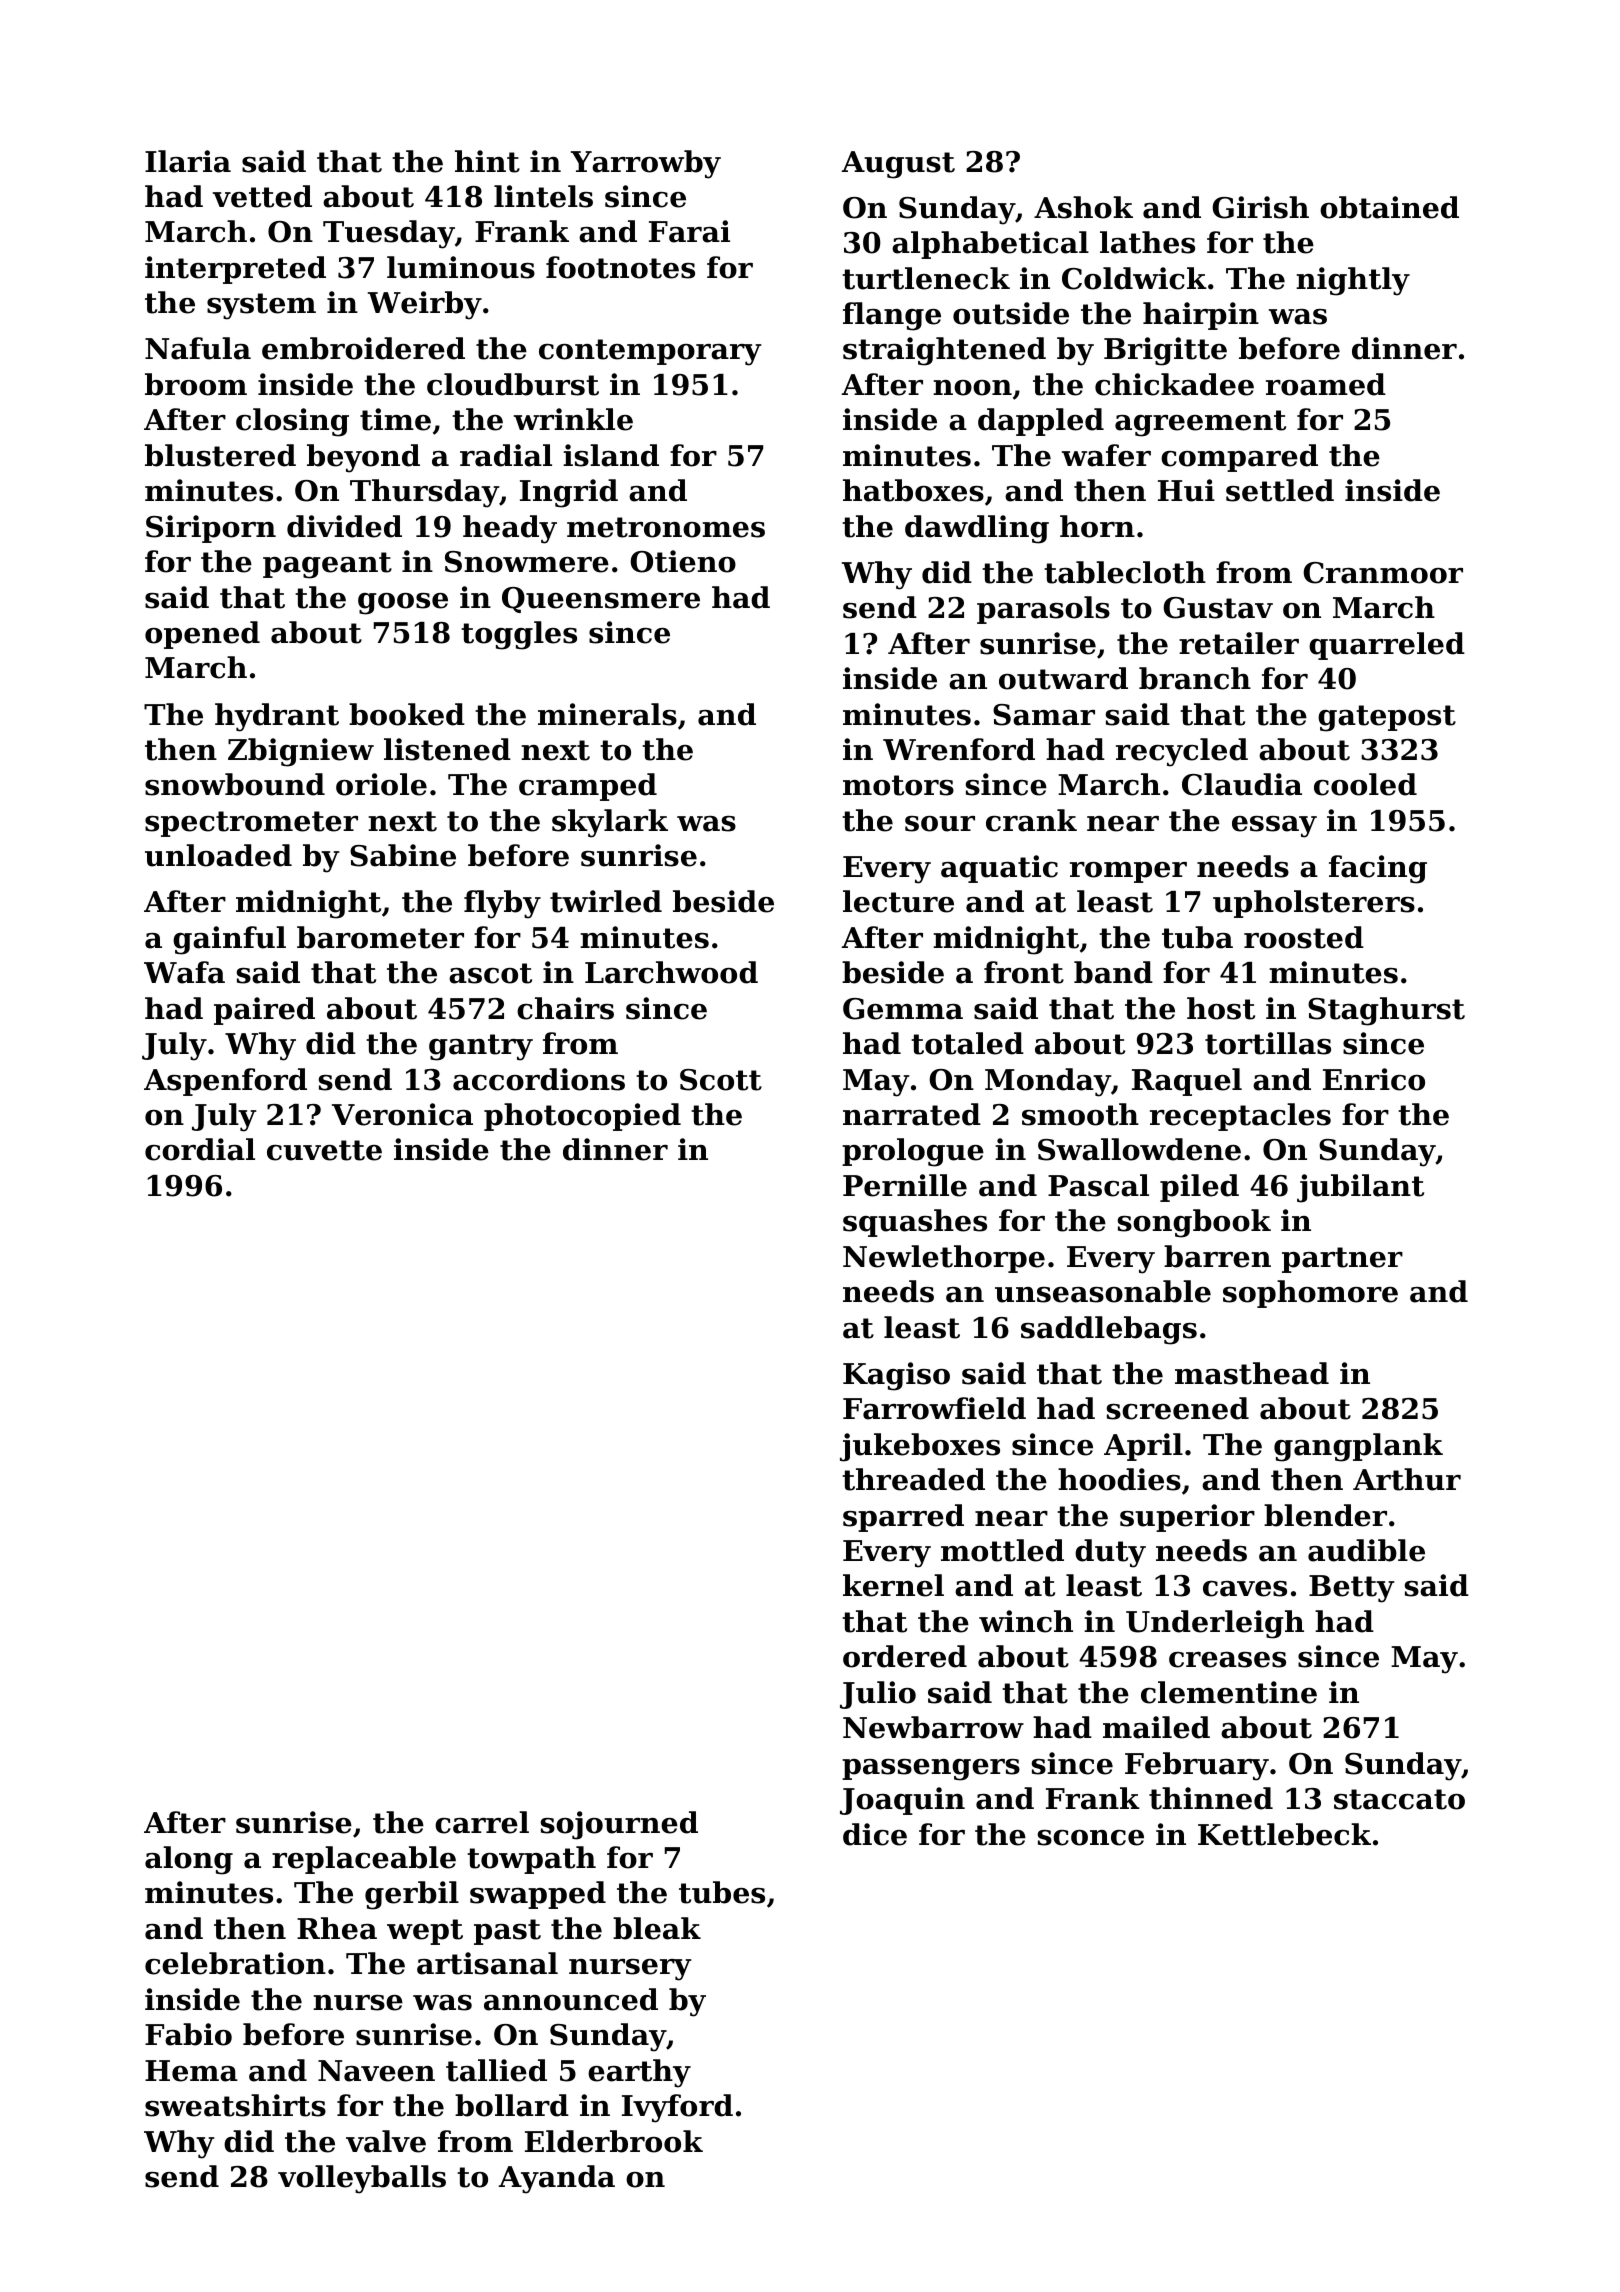 The height and width of the screenshot is (2292, 1620). Describe the element at coordinates (189, 1860) in the screenshot. I see `along` at that location.
